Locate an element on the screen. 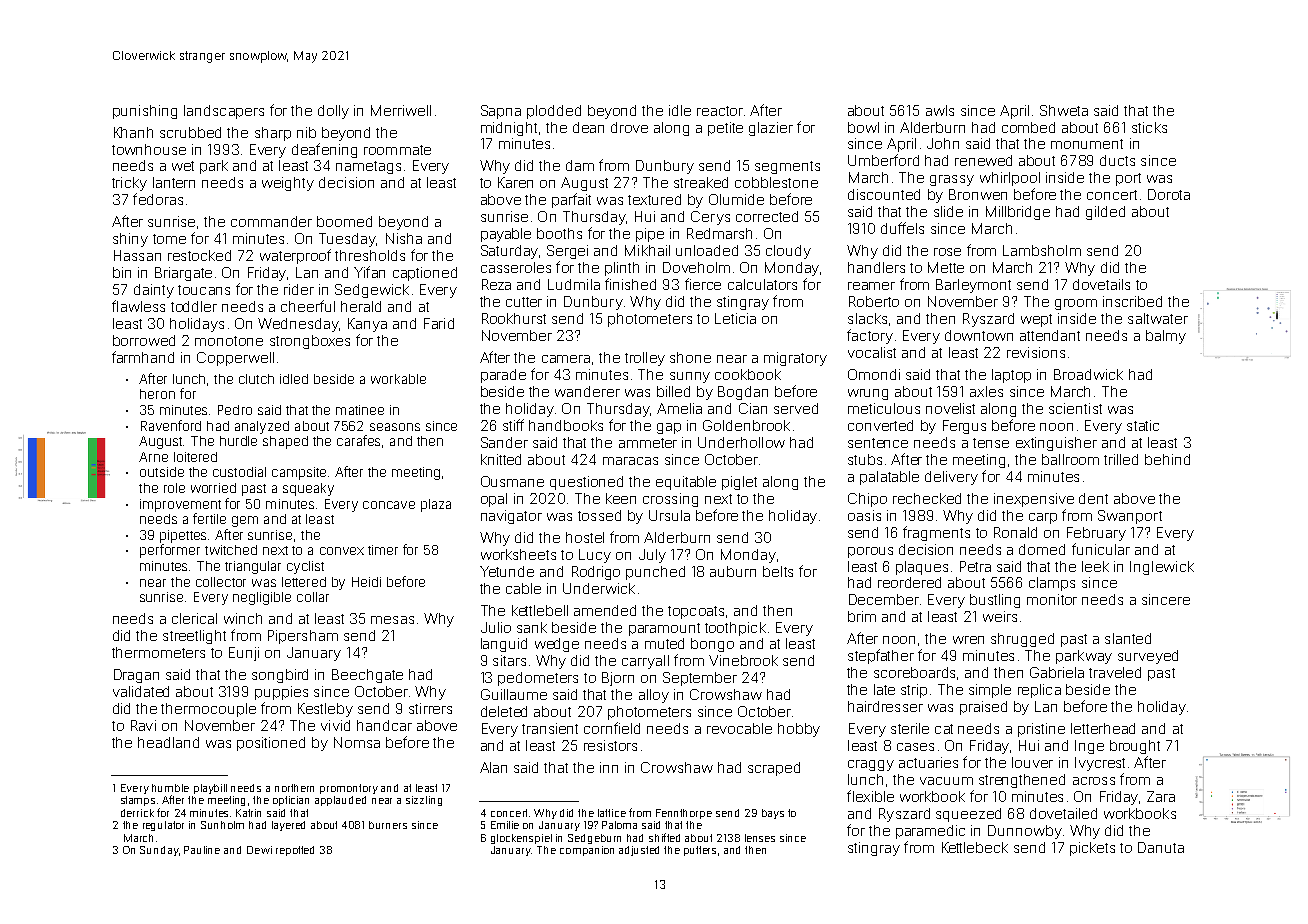  plodded is located at coordinates (554, 112).
